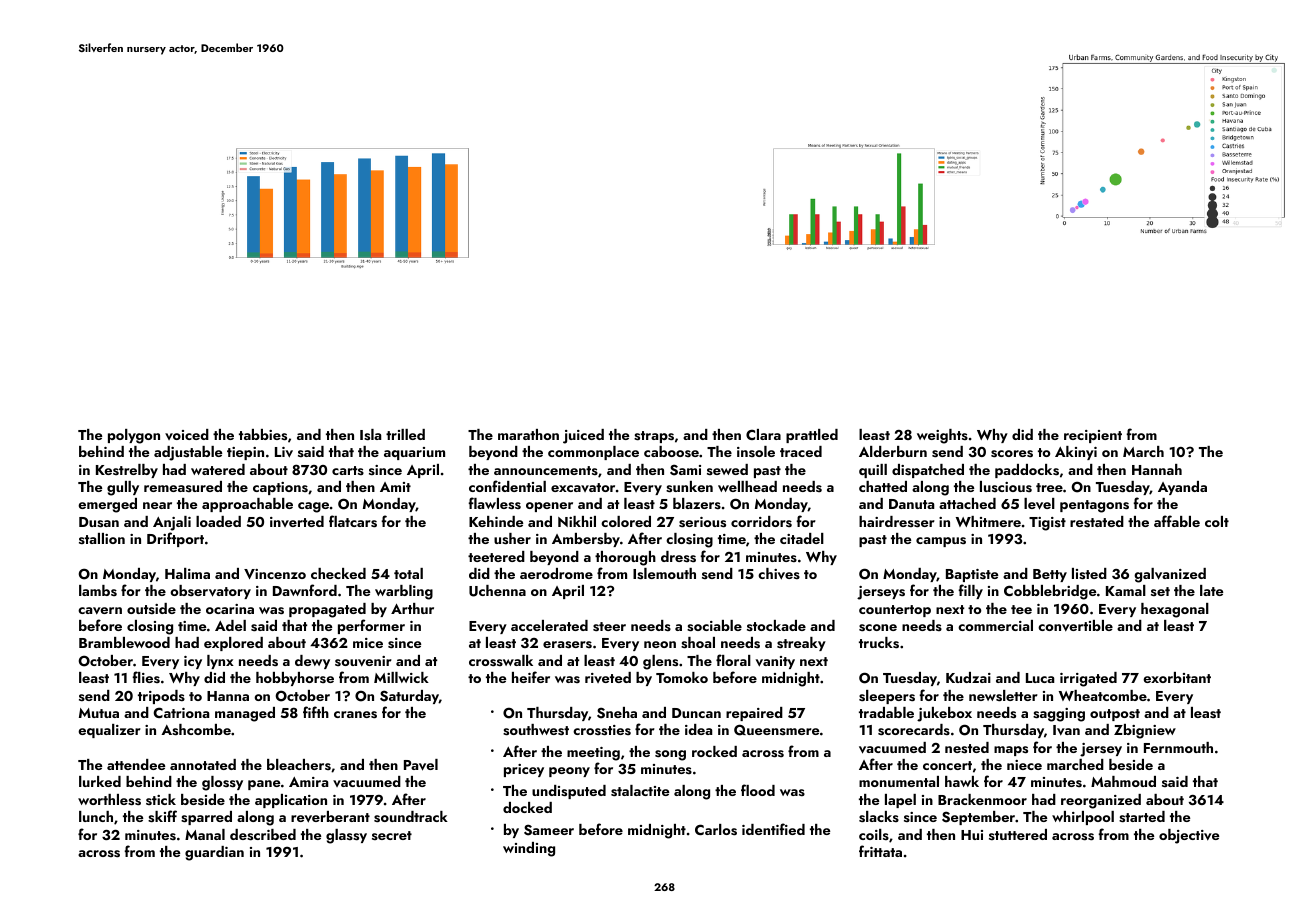 Image resolution: width=1308 pixels, height=924 pixels. Describe the element at coordinates (284, 452) in the document. I see `Liv` at that location.
